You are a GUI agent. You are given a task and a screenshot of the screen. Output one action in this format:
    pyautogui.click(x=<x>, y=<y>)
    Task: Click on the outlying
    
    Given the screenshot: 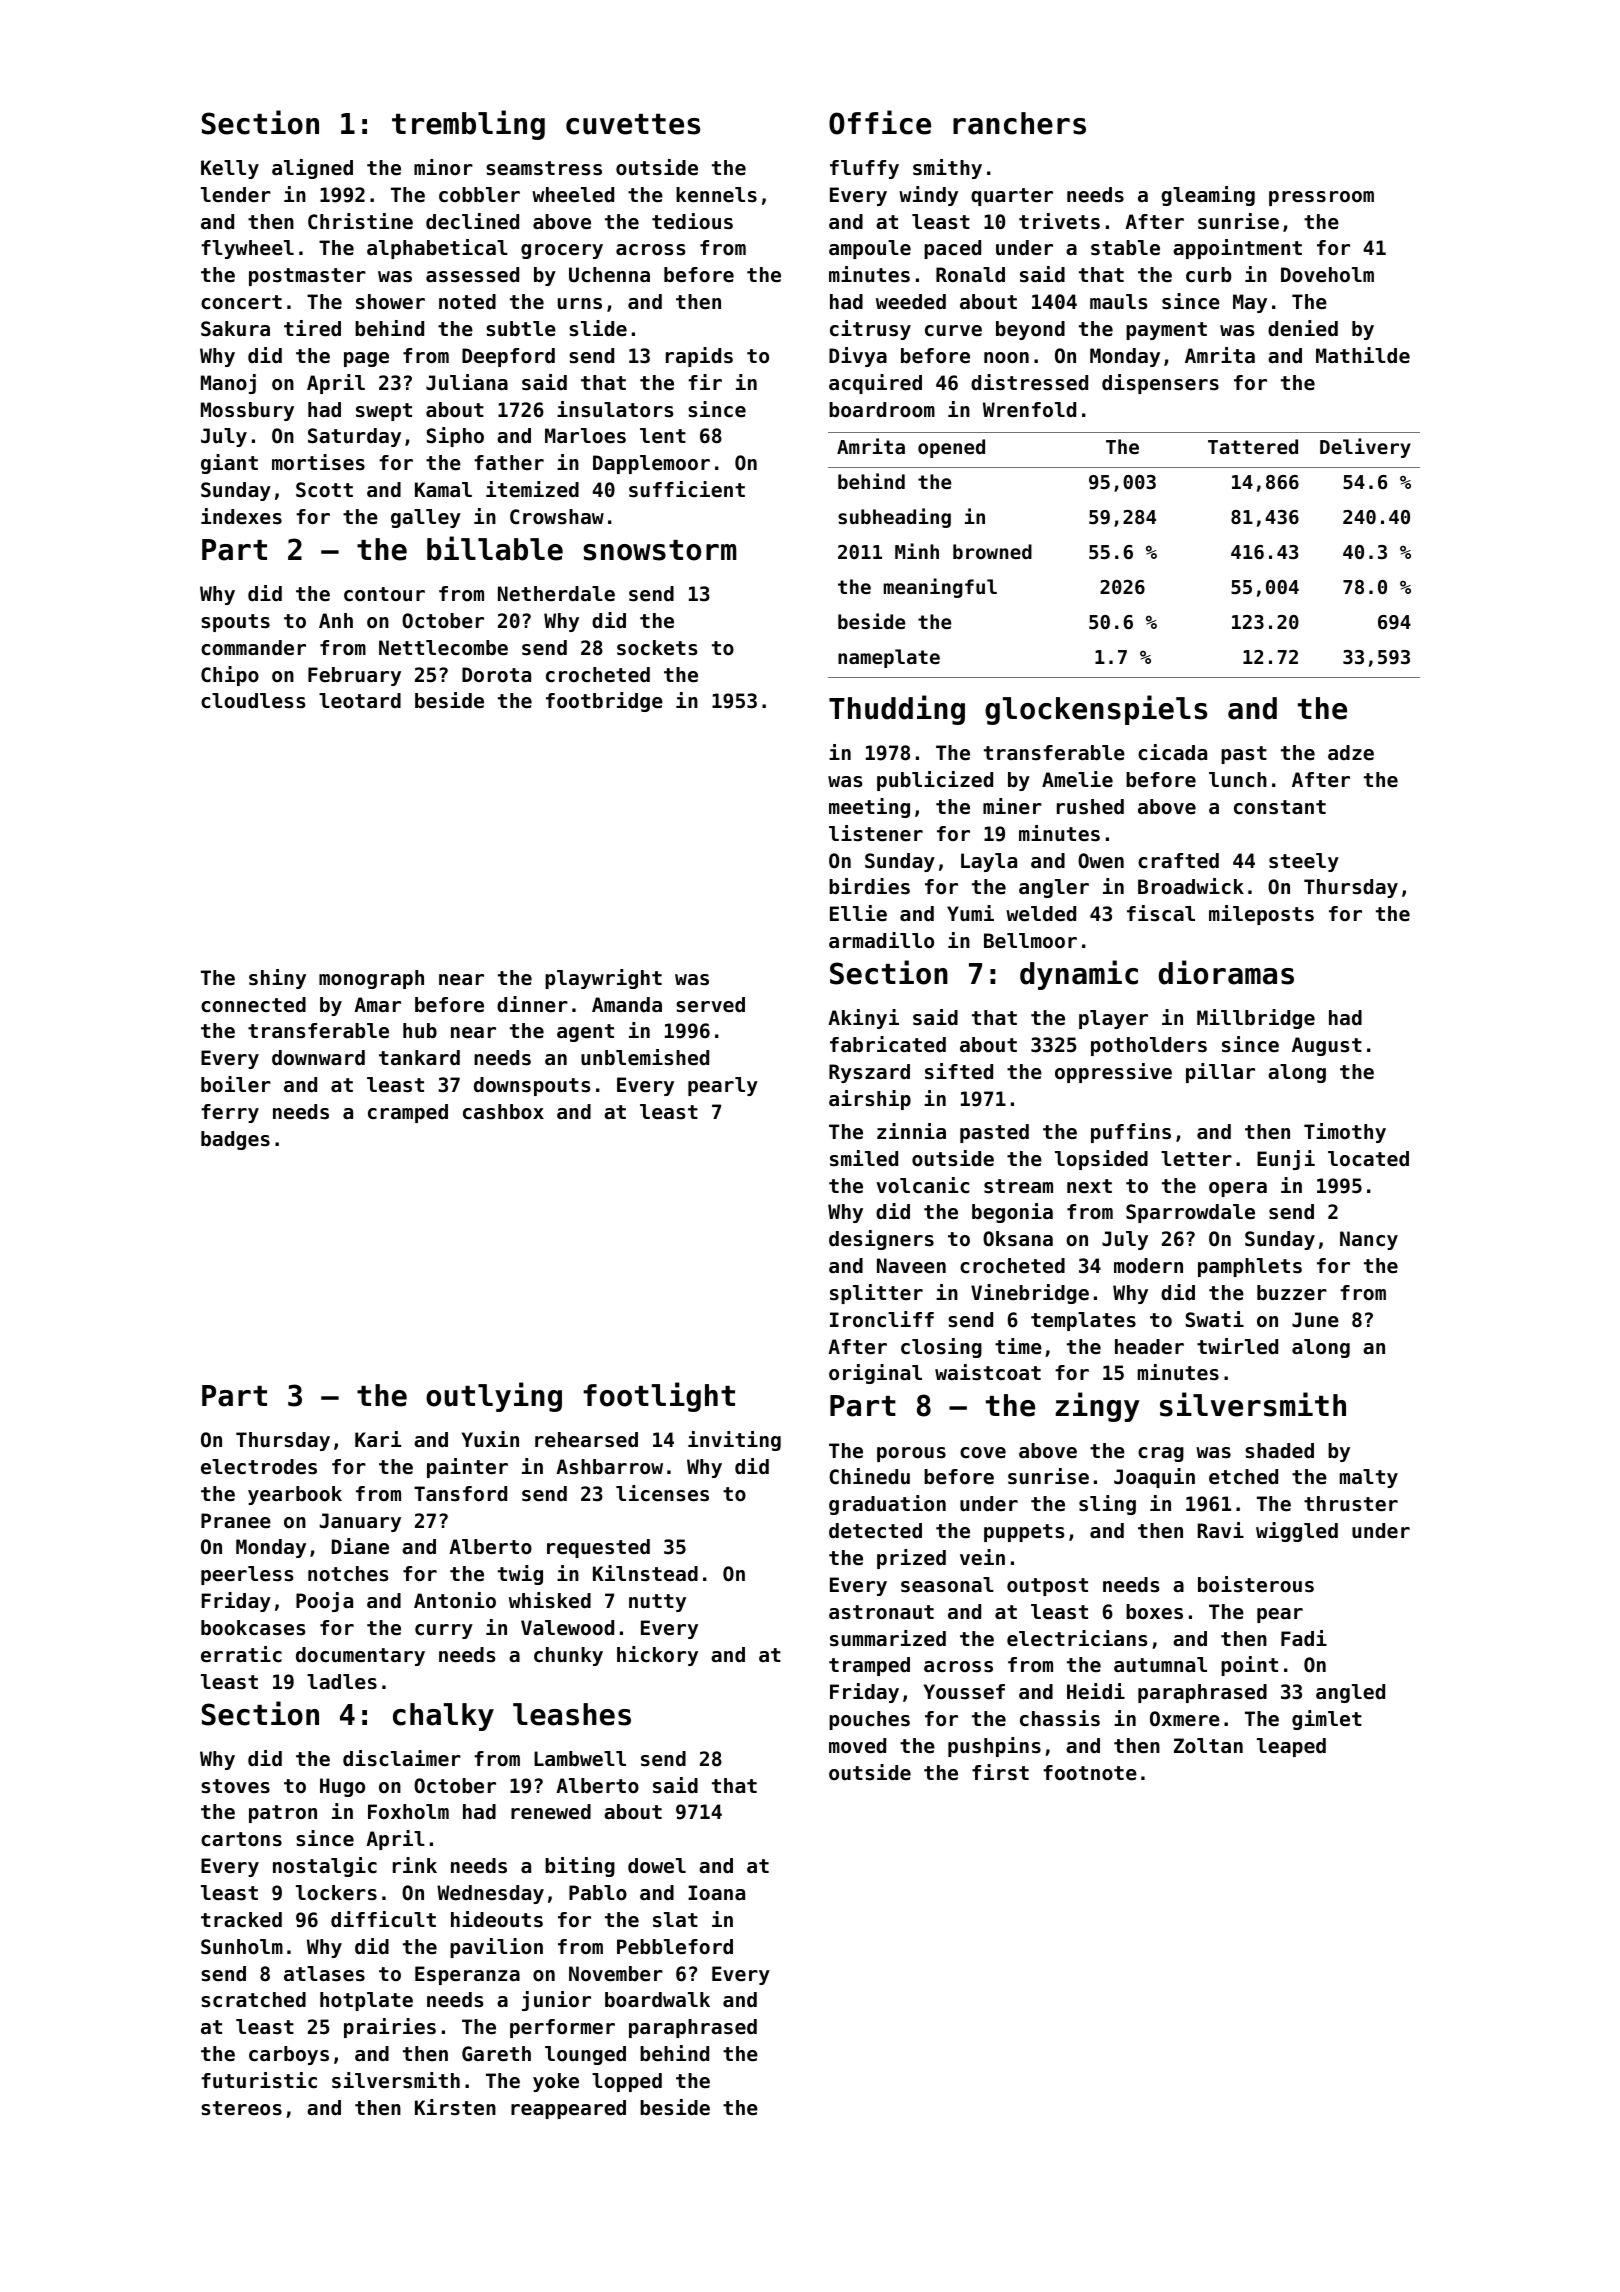 What is the action you would take?
    pyautogui.click(x=494, y=1397)
